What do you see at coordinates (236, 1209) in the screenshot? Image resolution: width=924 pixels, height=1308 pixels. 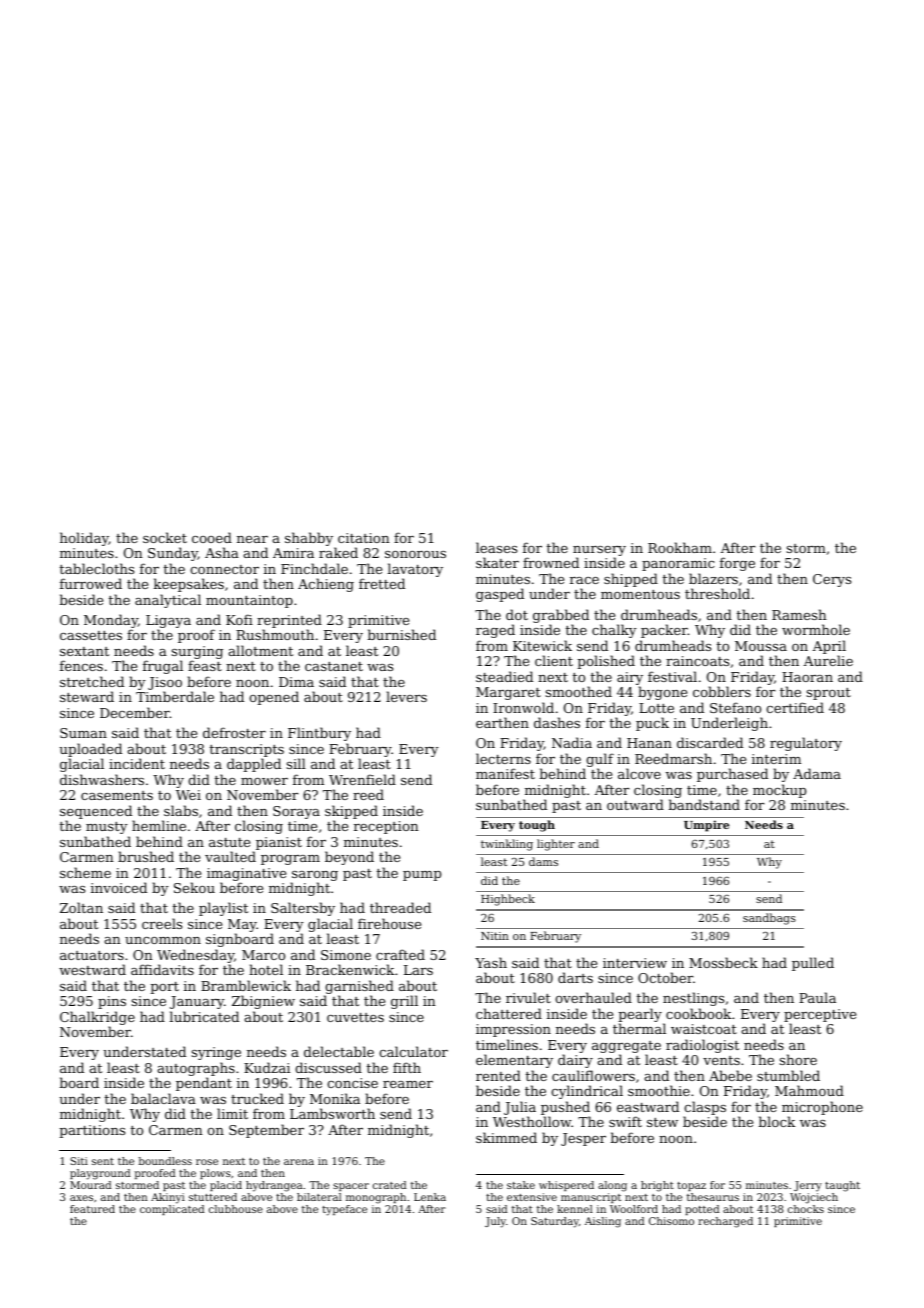 I see `clubhouse` at bounding box center [236, 1209].
